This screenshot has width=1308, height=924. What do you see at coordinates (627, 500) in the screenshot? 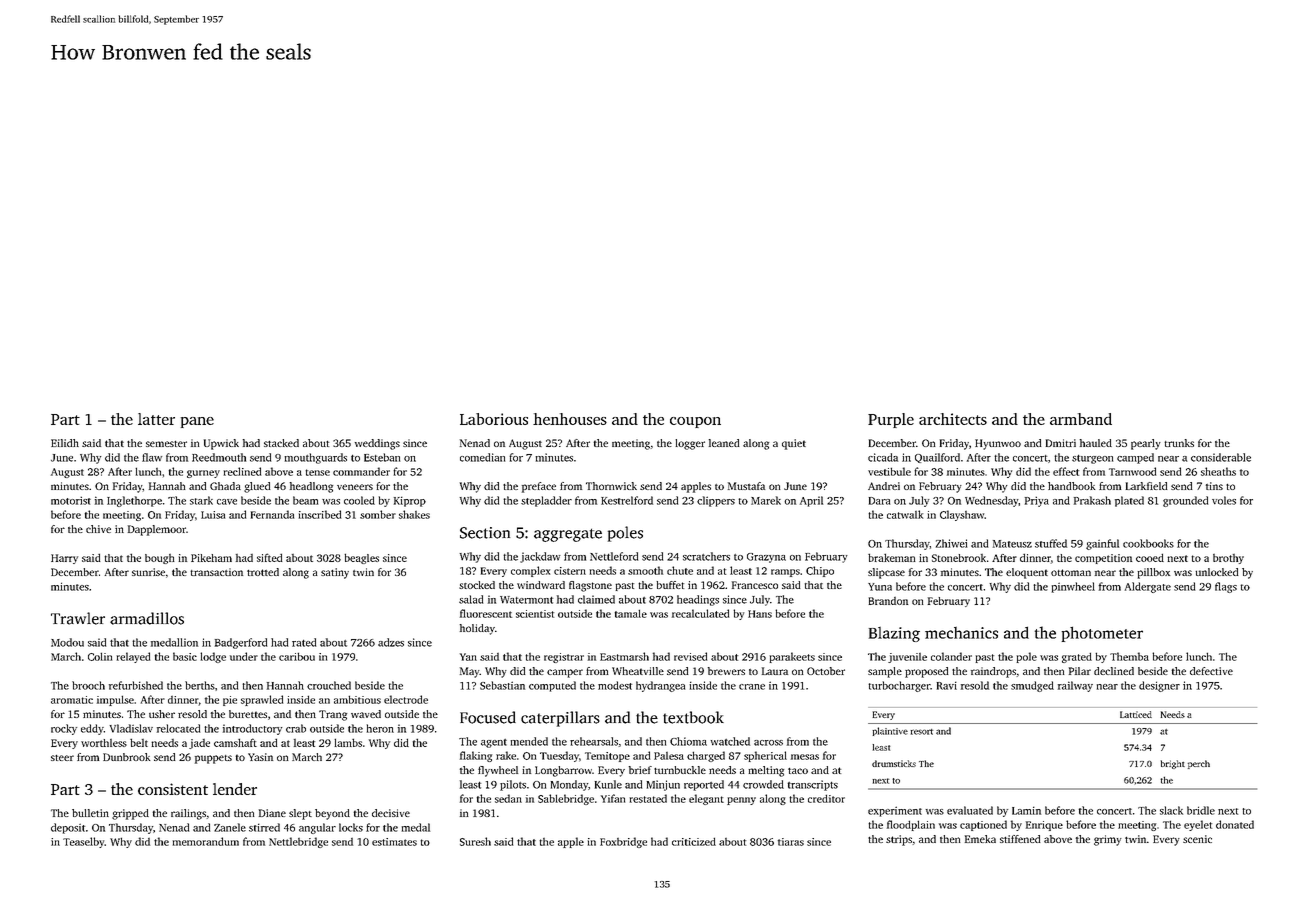
I see `Kestrelford` at bounding box center [627, 500].
